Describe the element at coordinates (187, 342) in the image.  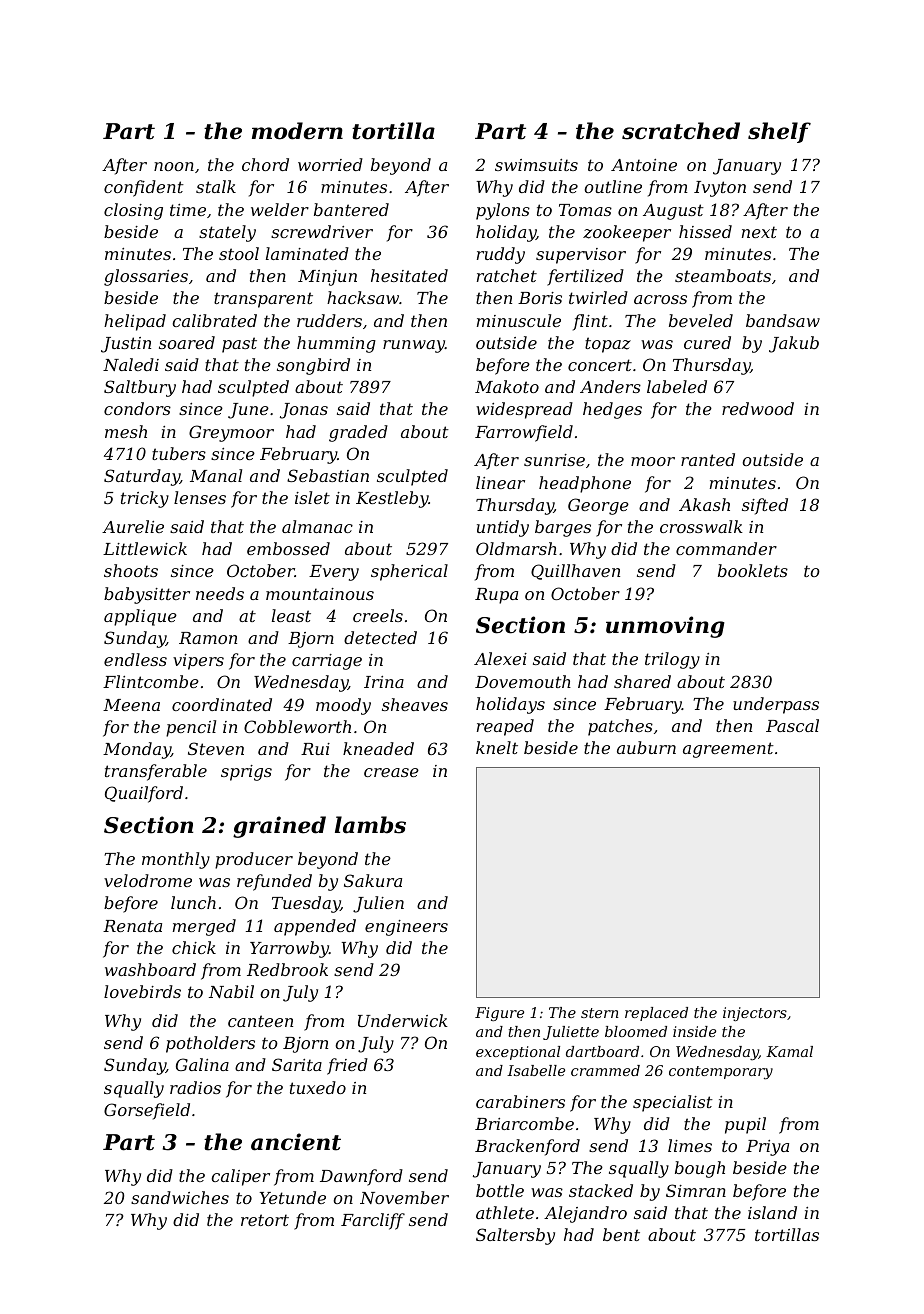
I see `soared` at that location.
